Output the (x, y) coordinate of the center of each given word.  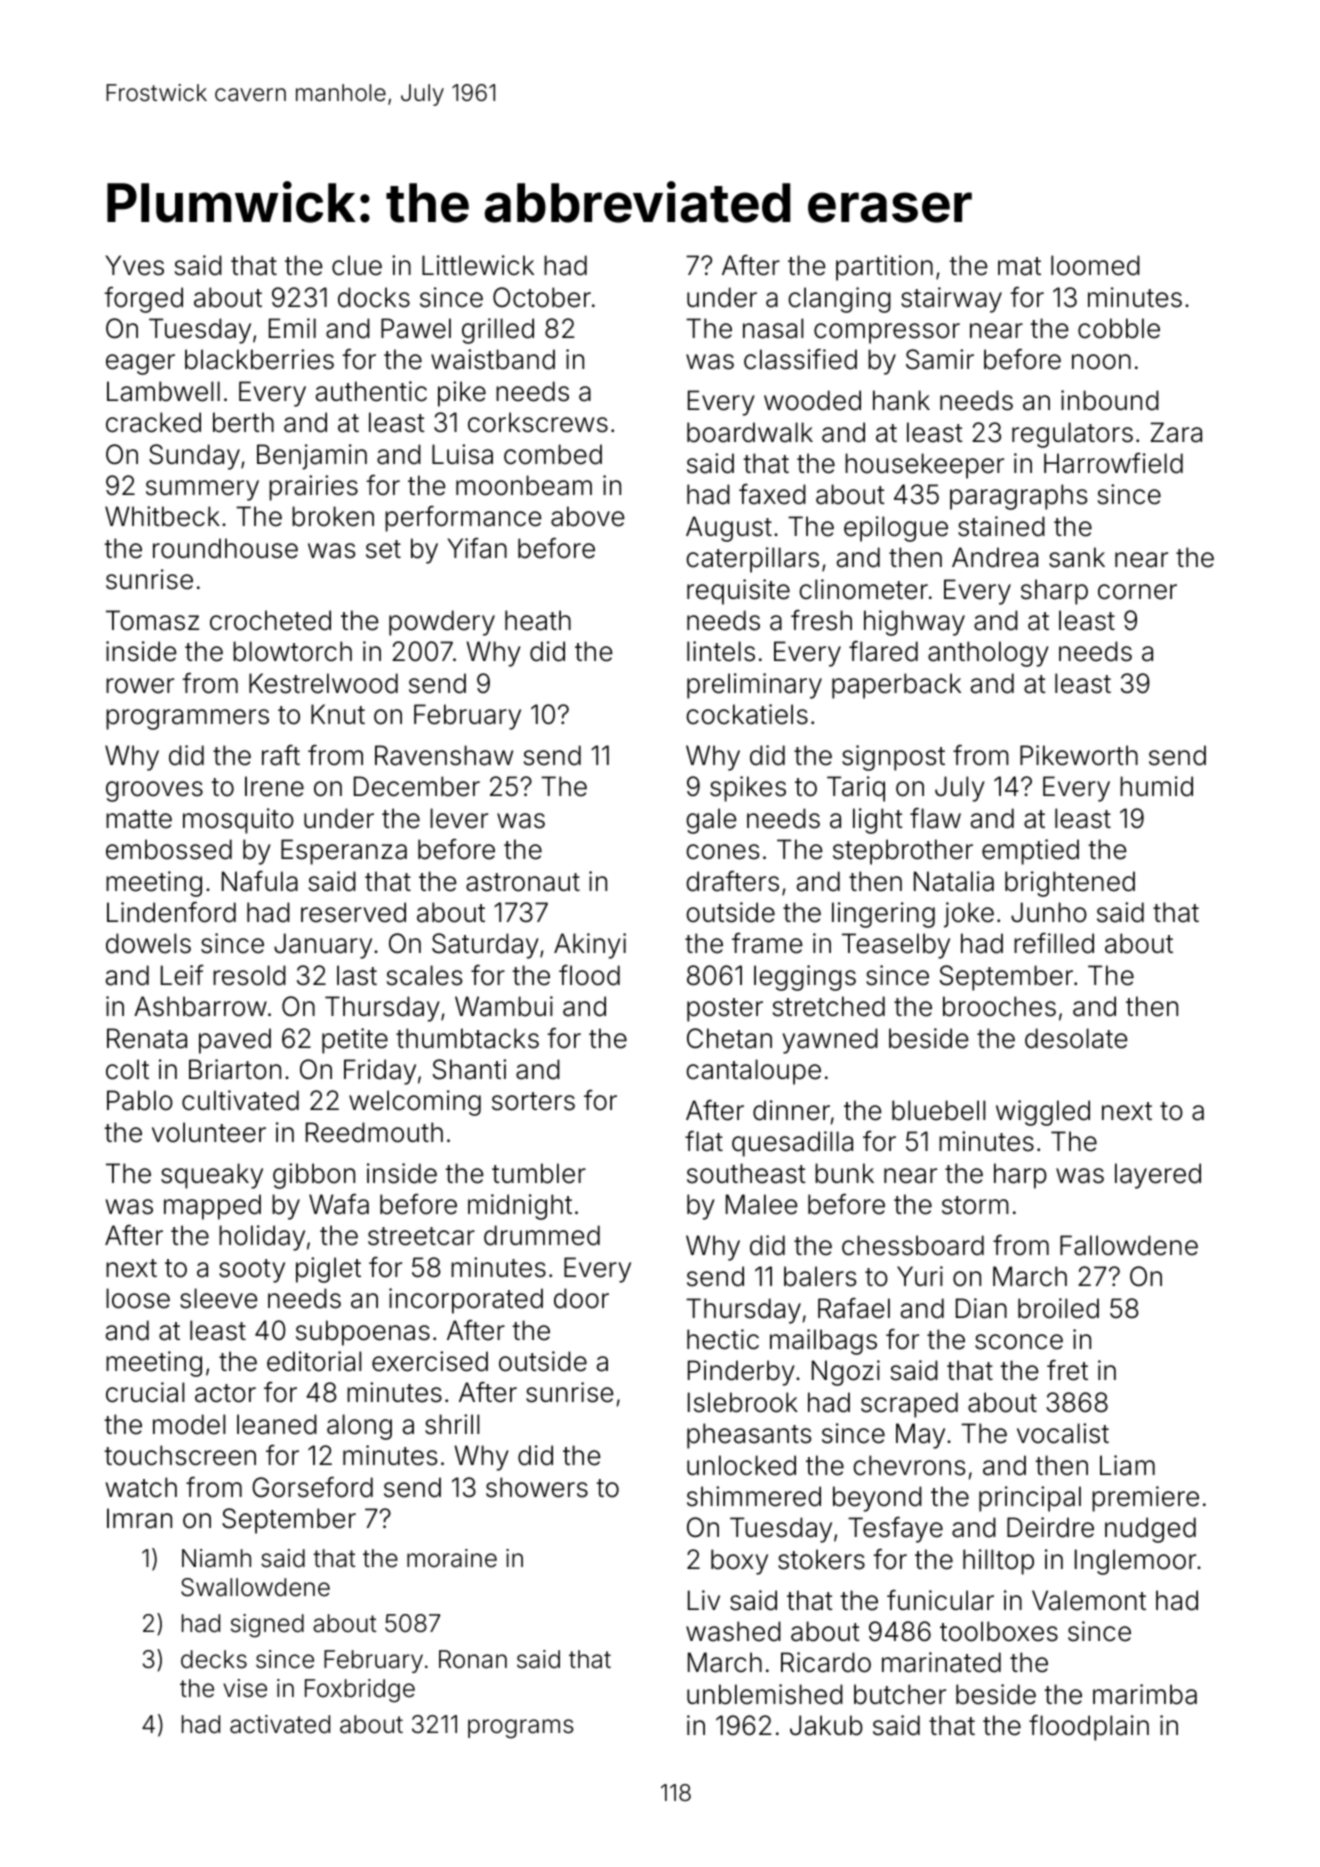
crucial (145, 1392)
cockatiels (747, 714)
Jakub (826, 1725)
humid (1156, 786)
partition (884, 268)
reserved (353, 912)
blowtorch (292, 651)
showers (537, 1487)
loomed (1095, 265)
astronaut (523, 882)
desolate (1076, 1038)
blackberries (259, 359)
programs (521, 1729)
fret (1067, 1370)
